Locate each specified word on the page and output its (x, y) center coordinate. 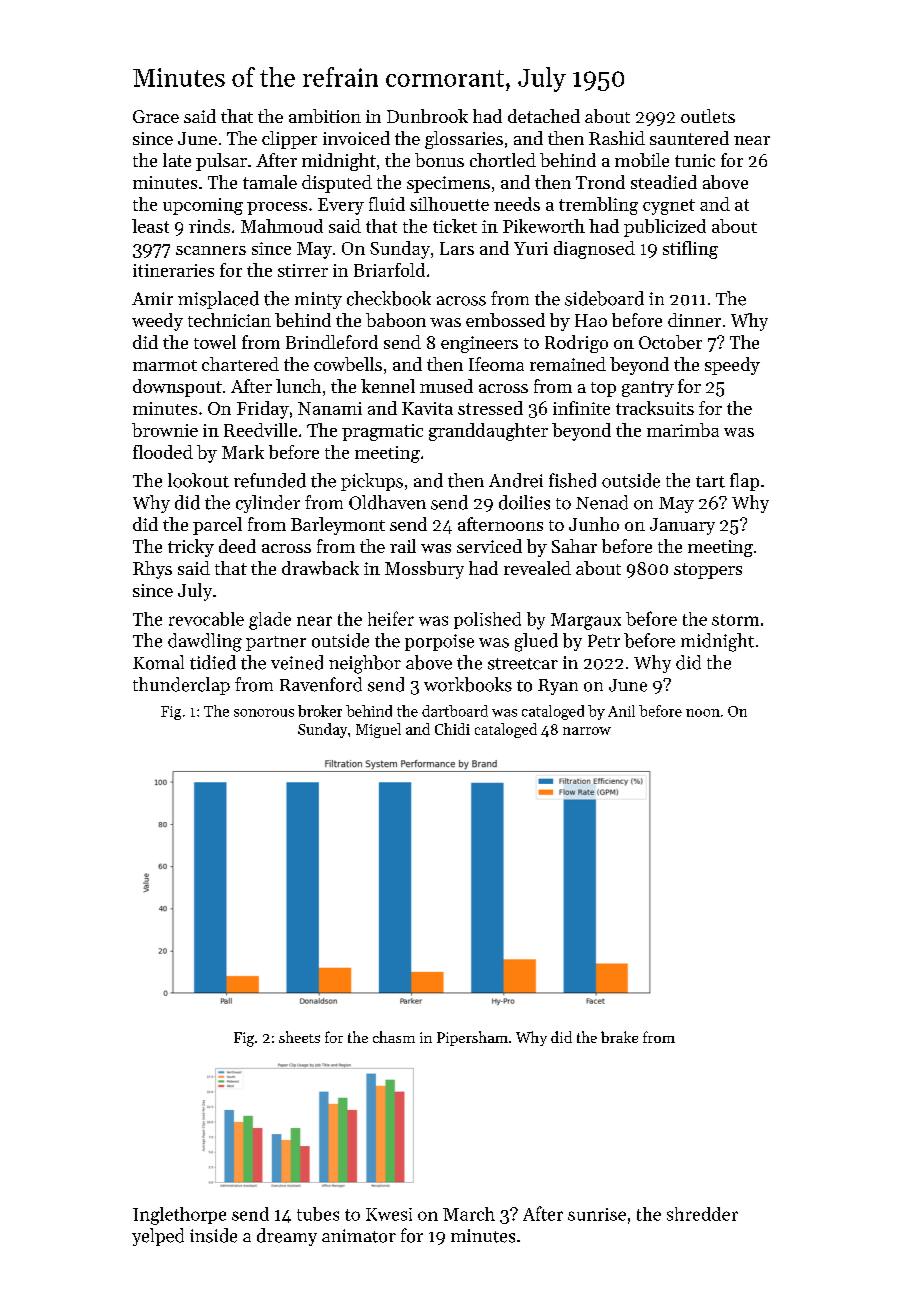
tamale (270, 182)
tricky (191, 548)
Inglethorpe (179, 1216)
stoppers (708, 571)
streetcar (523, 664)
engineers (479, 344)
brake (619, 1037)
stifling (690, 250)
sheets (299, 1037)
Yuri (531, 248)
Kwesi (389, 1214)
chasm (394, 1037)
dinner (694, 320)
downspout (177, 388)
